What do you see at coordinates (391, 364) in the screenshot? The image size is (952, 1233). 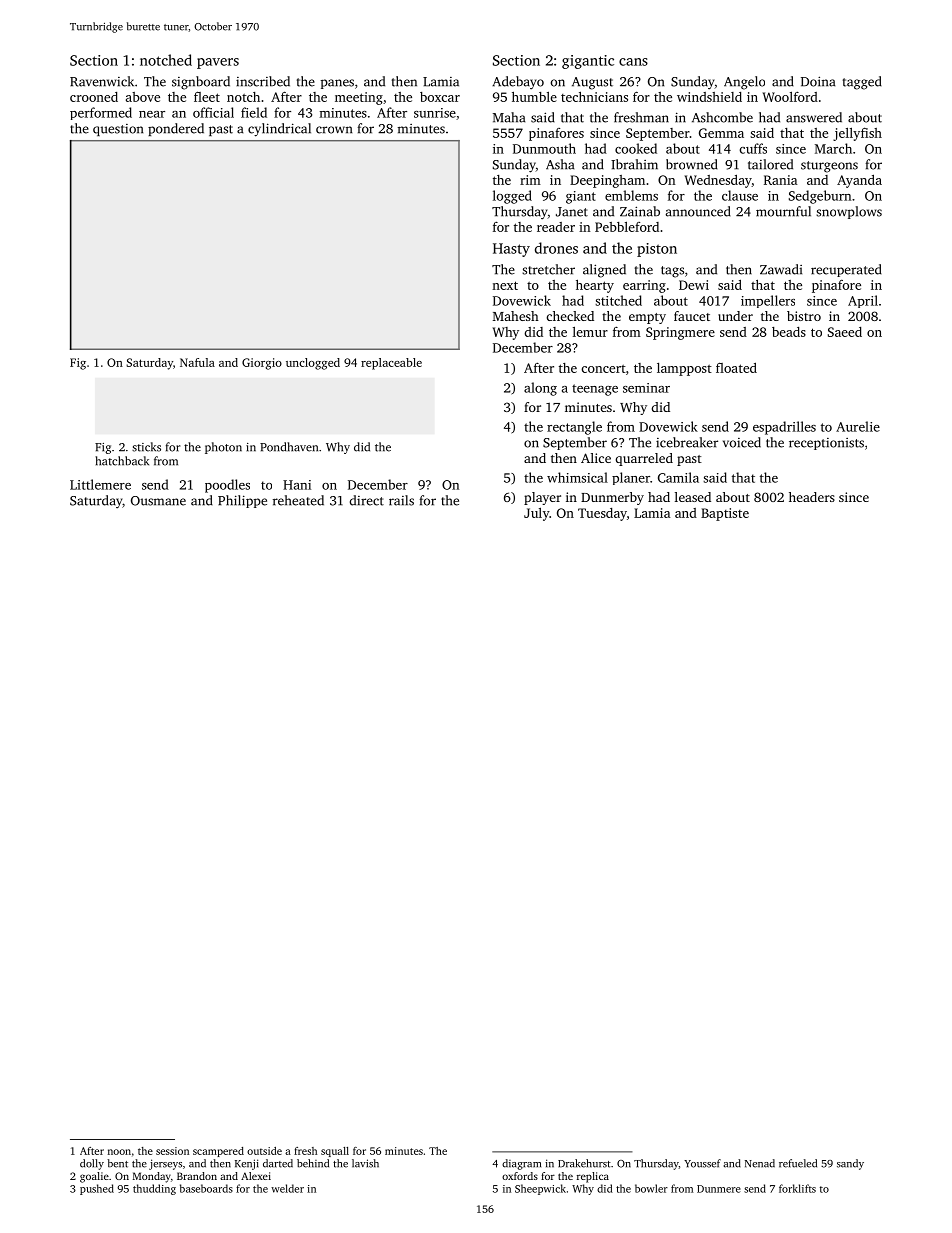 I see `replaceable` at bounding box center [391, 364].
